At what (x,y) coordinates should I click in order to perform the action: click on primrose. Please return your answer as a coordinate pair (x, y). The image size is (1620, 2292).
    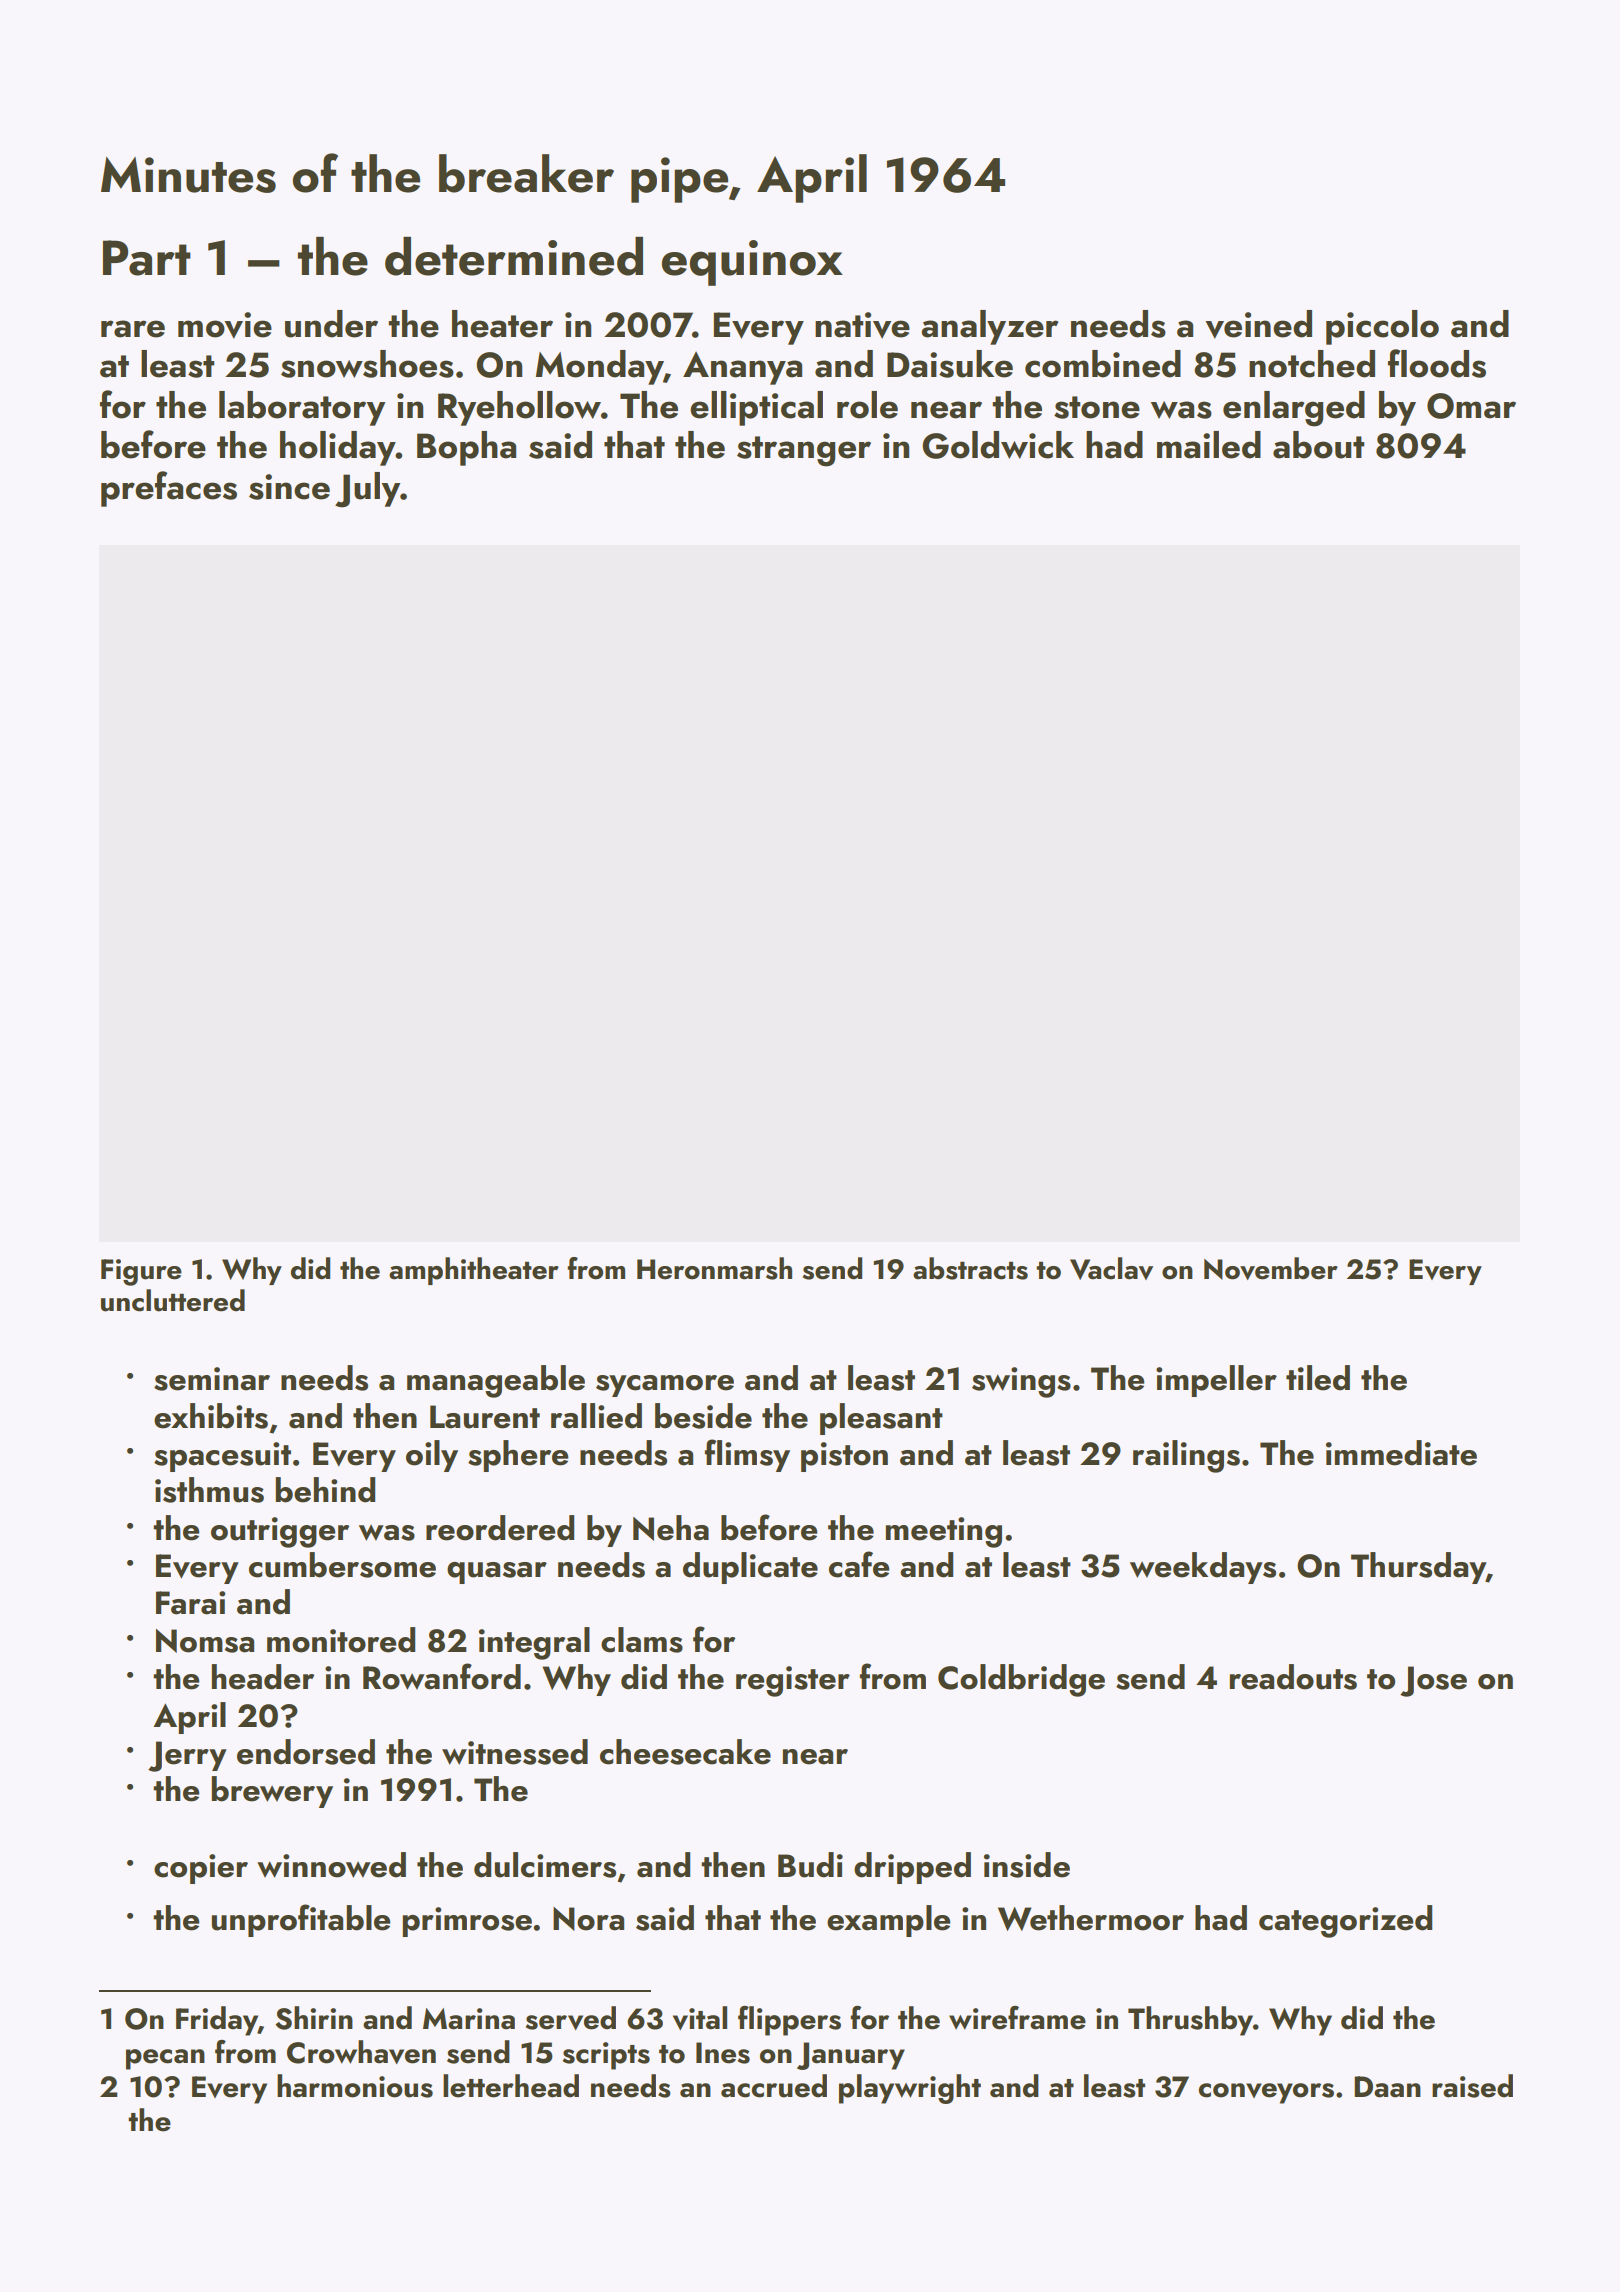
    Looking at the image, I should click on (467, 1922).
